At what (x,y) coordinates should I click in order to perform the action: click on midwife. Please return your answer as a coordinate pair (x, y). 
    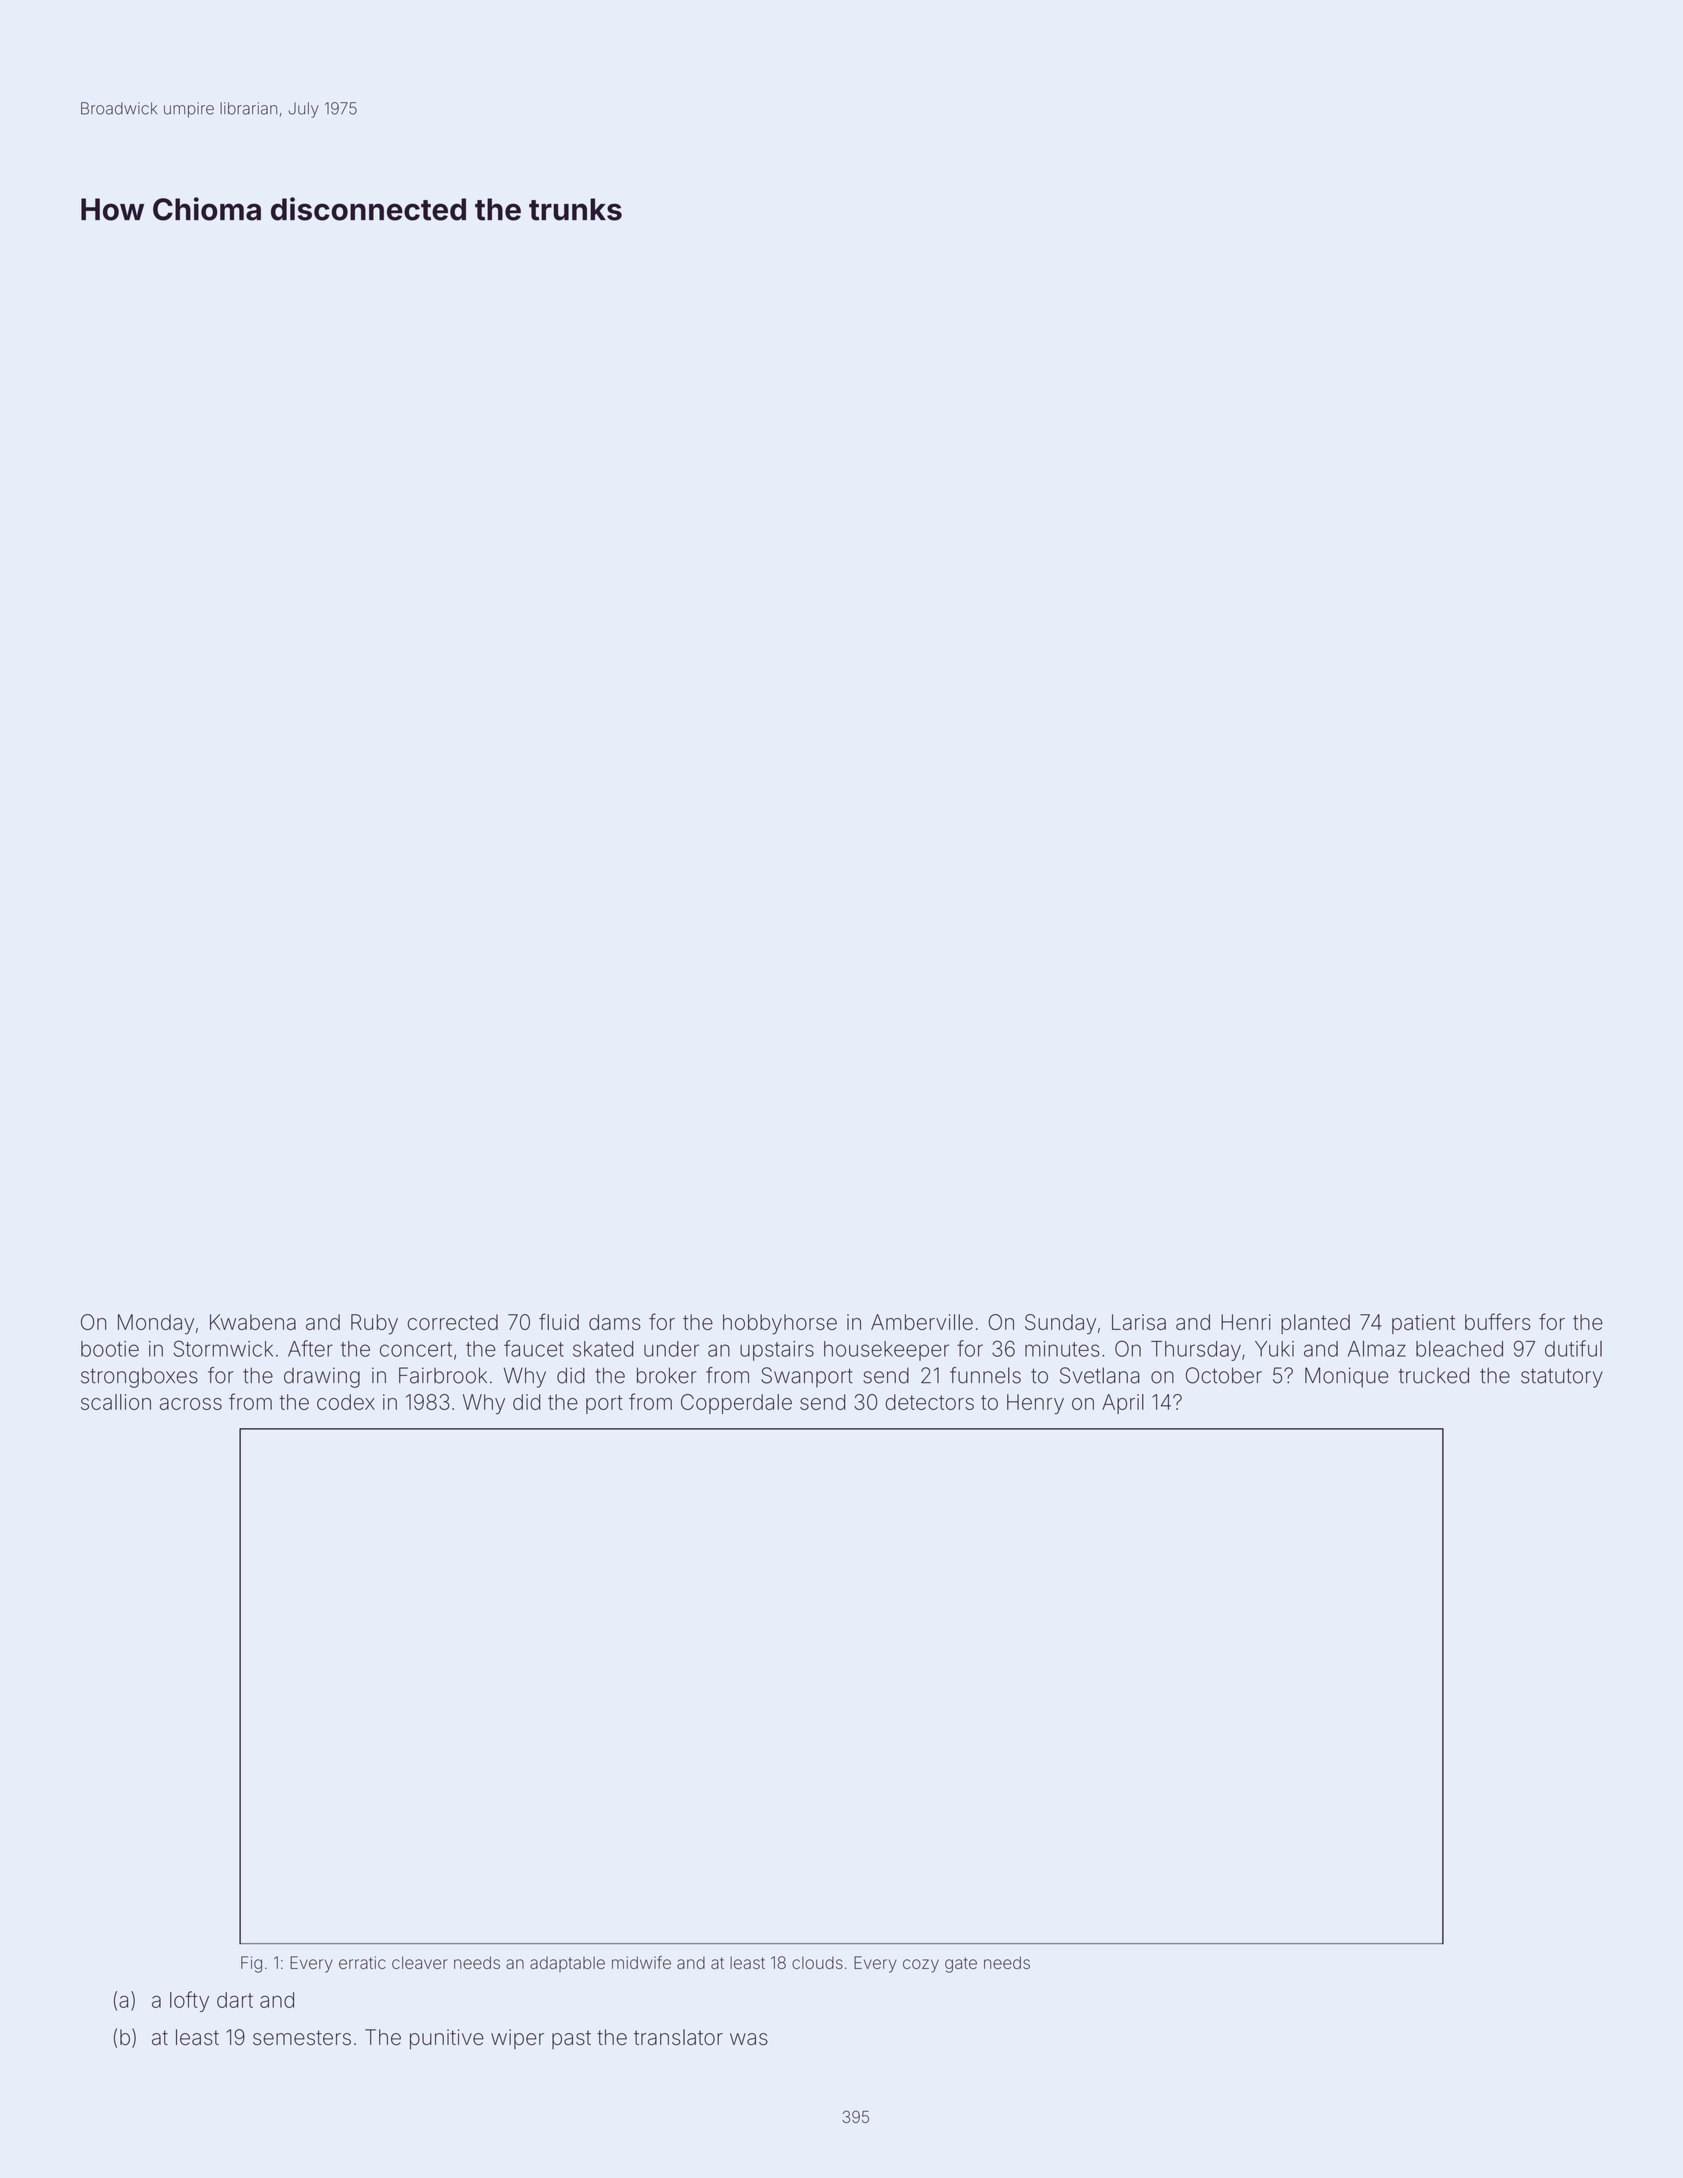
    Looking at the image, I should click on (641, 1962).
